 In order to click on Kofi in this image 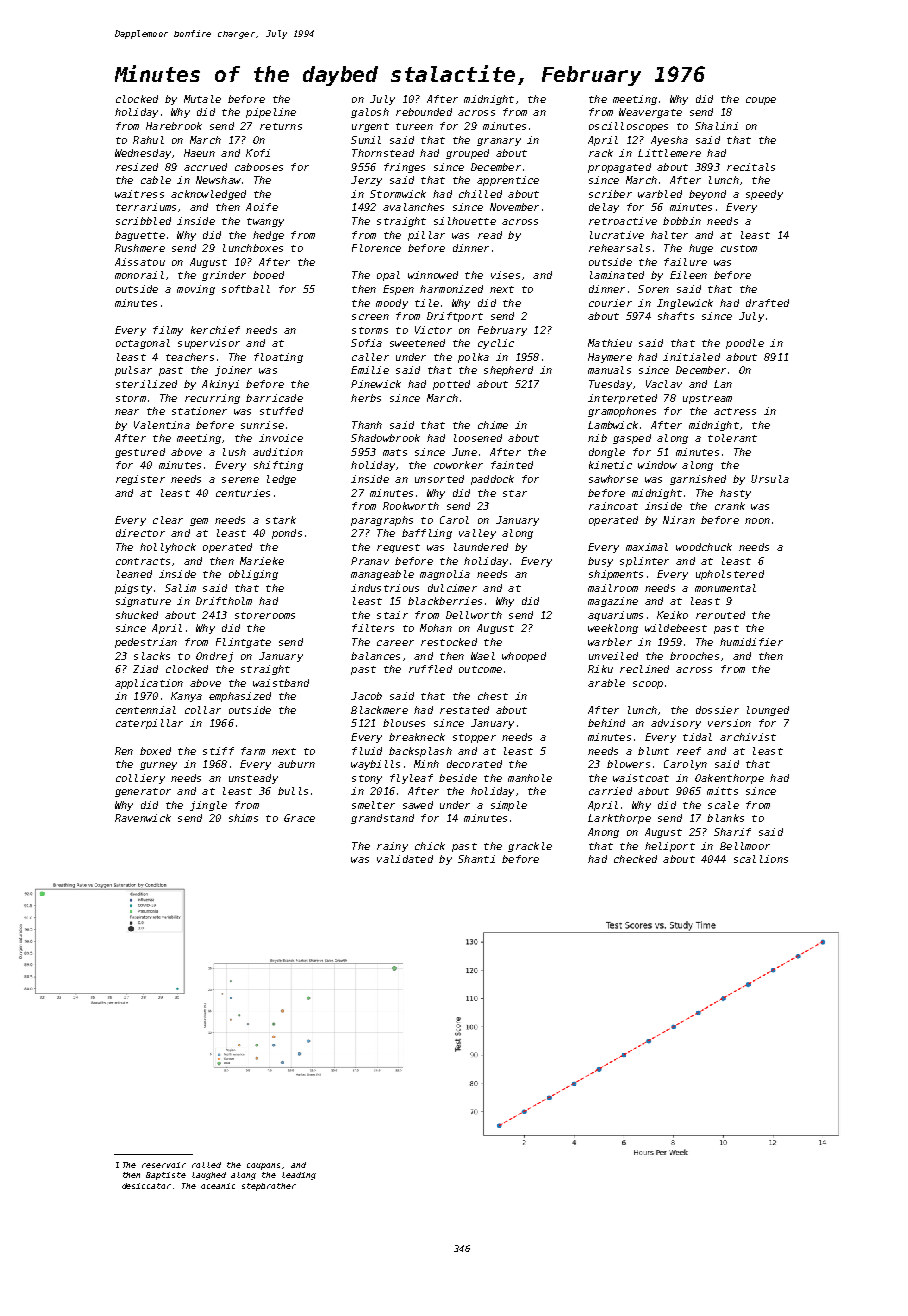, I will do `click(258, 153)`.
